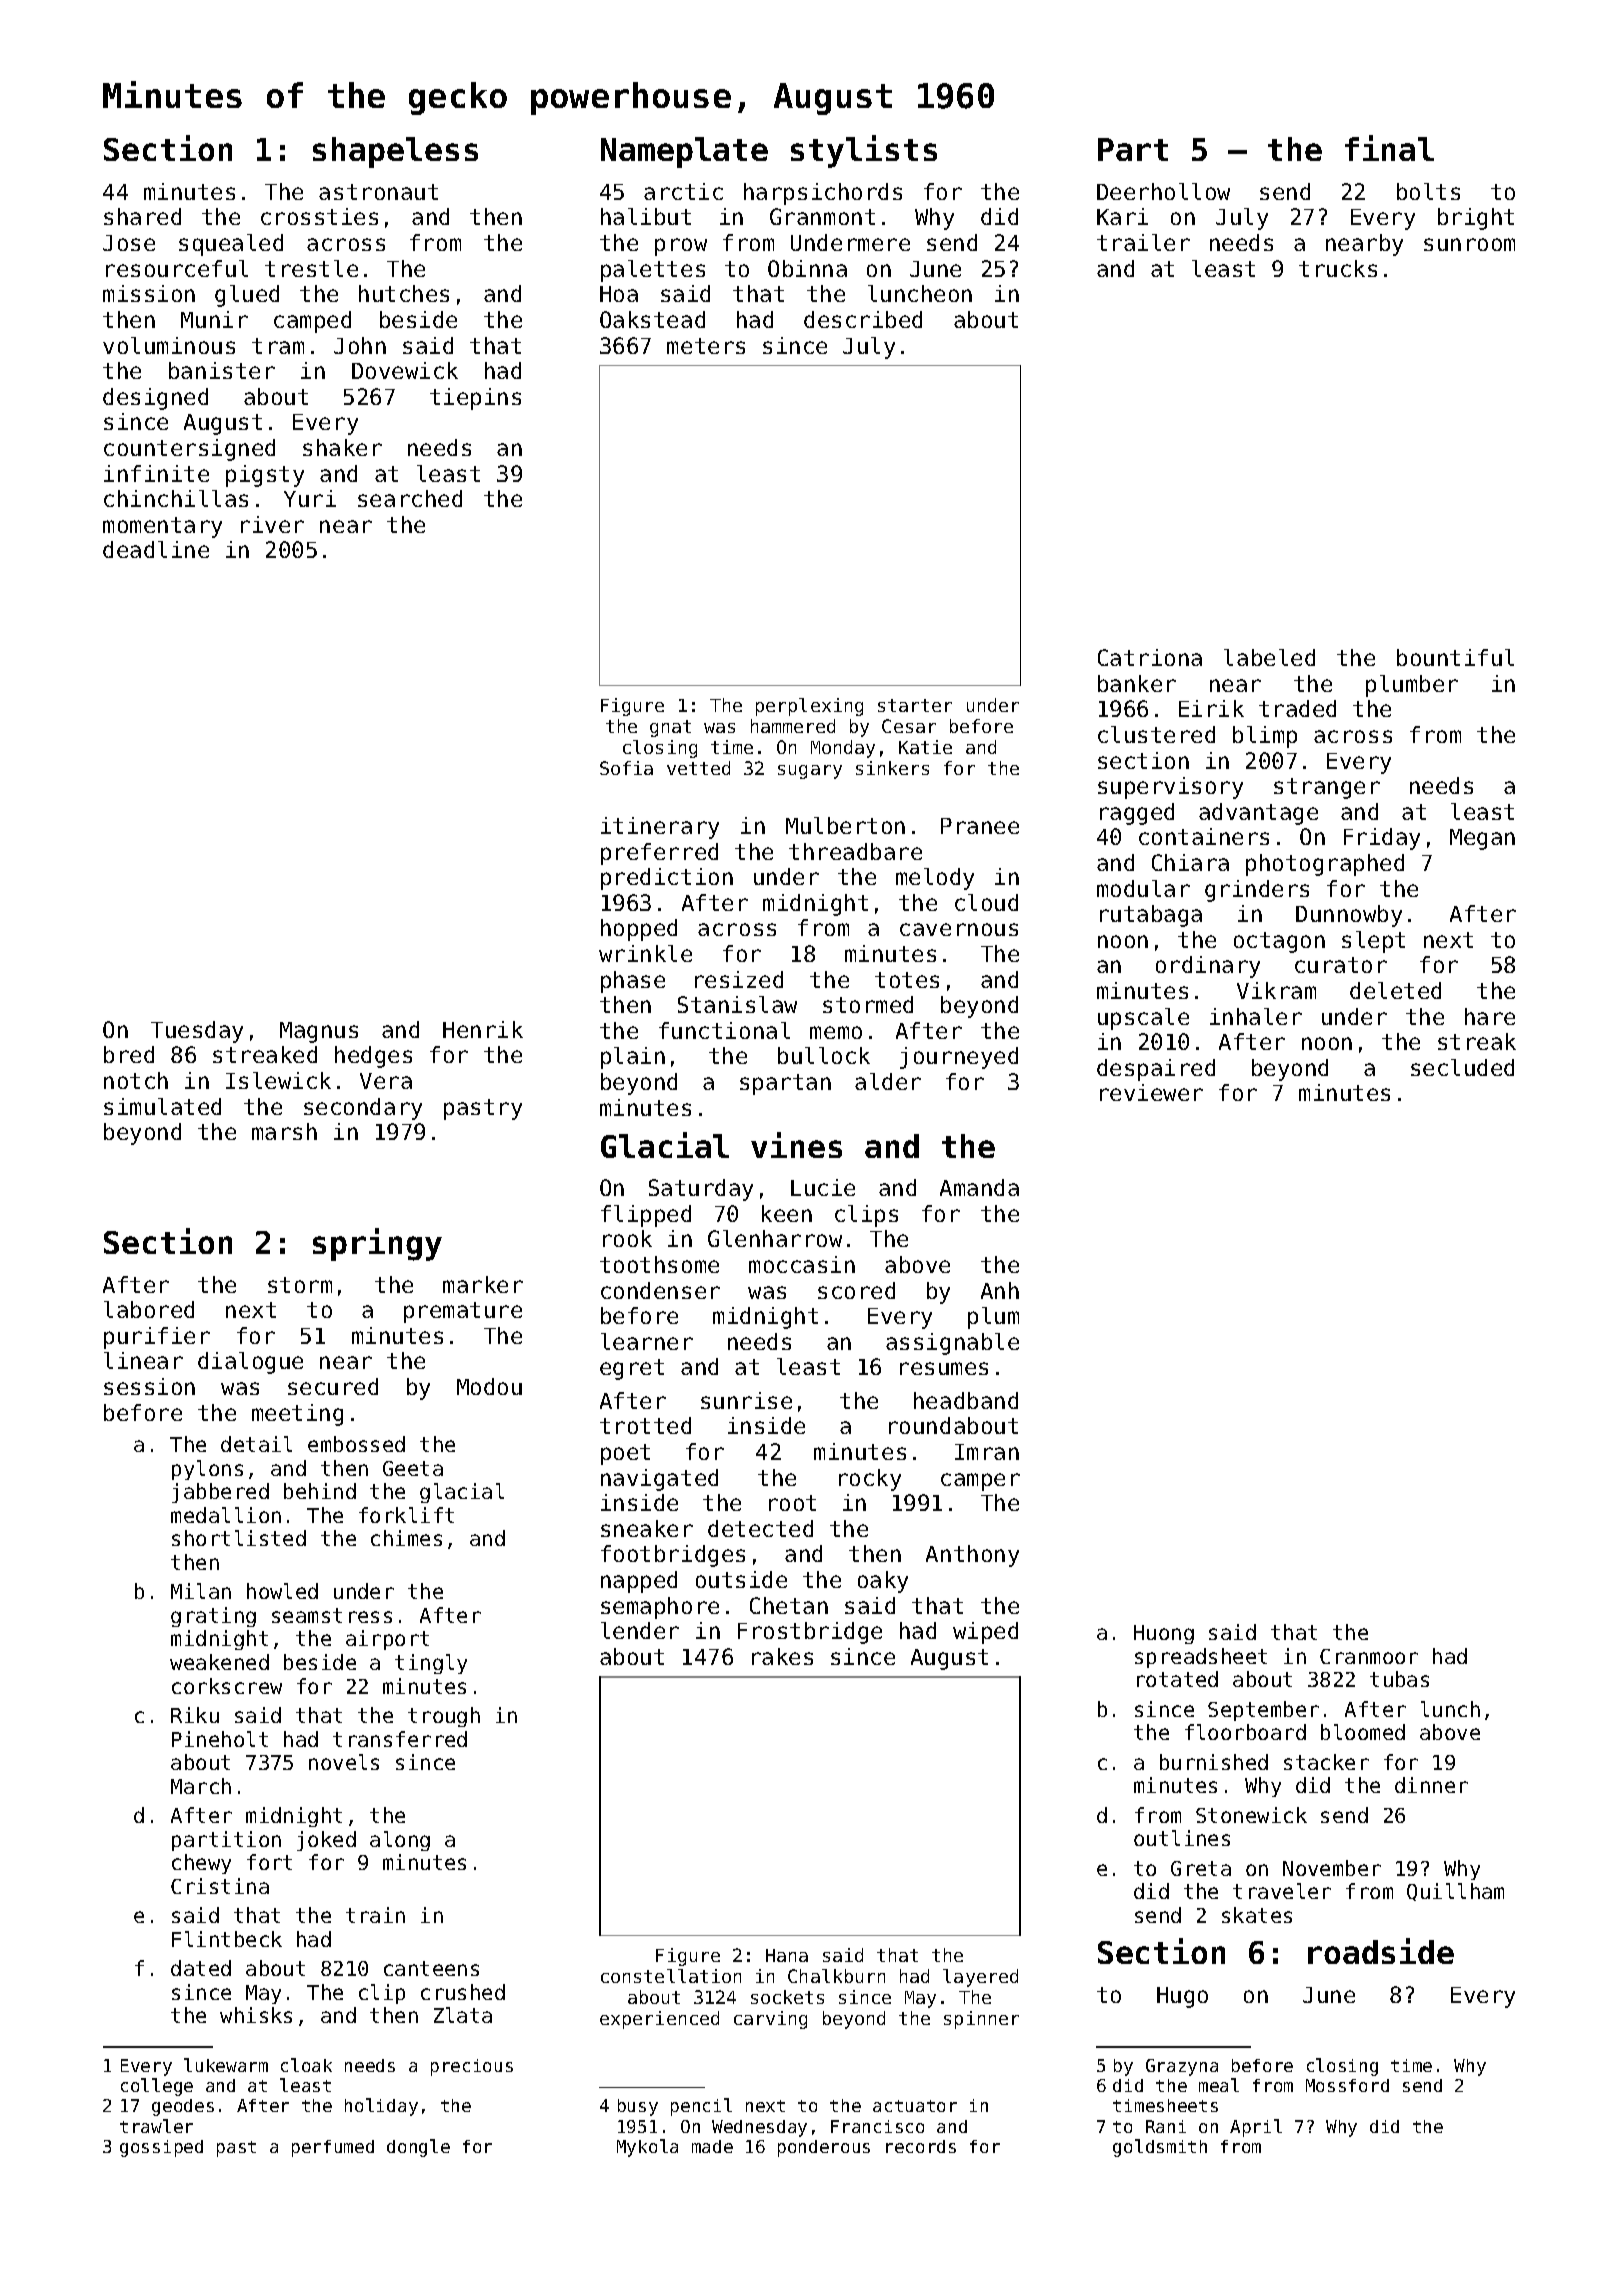 The height and width of the screenshot is (2292, 1620). I want to click on sneaker, so click(647, 1528).
